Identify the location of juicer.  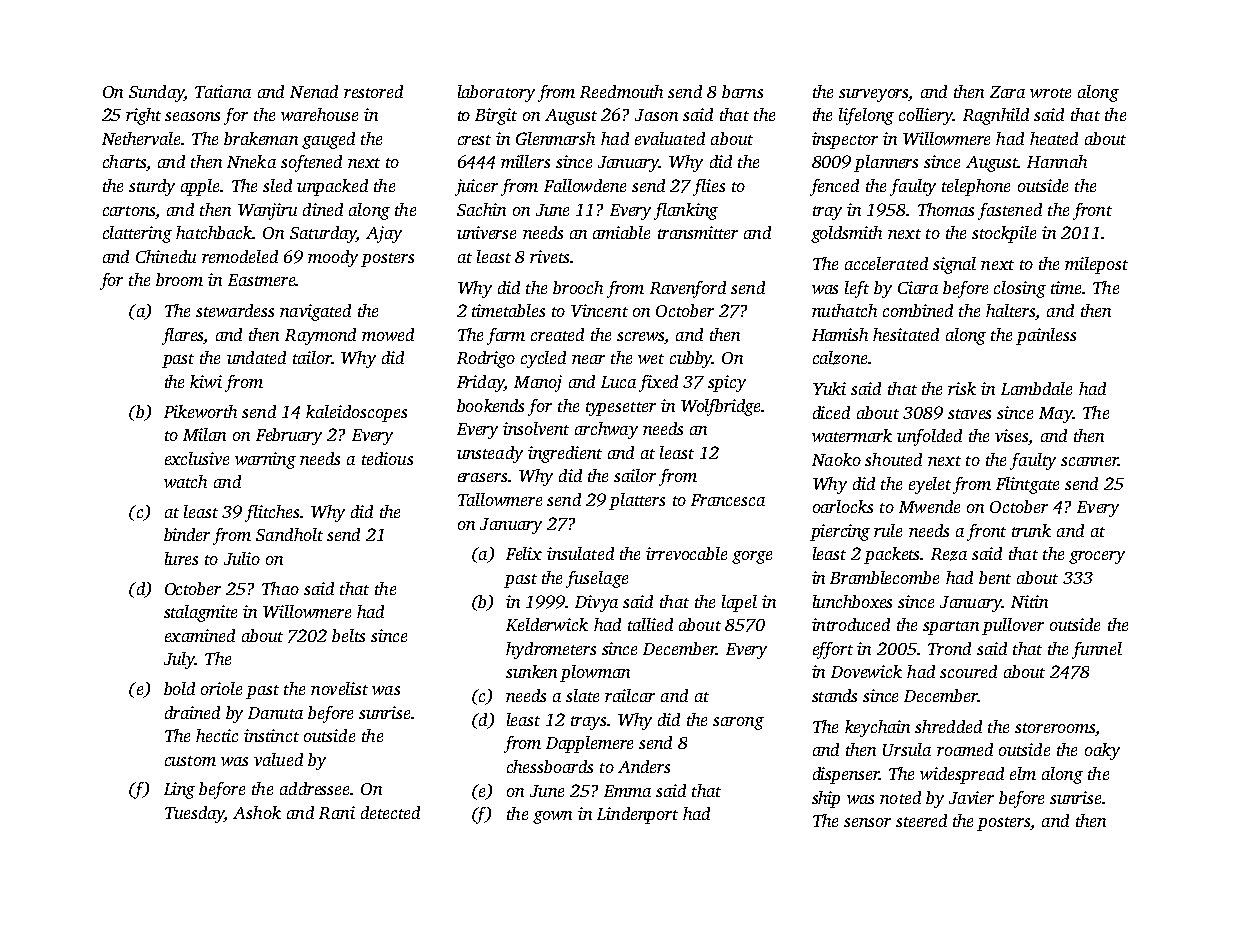
(476, 187).
